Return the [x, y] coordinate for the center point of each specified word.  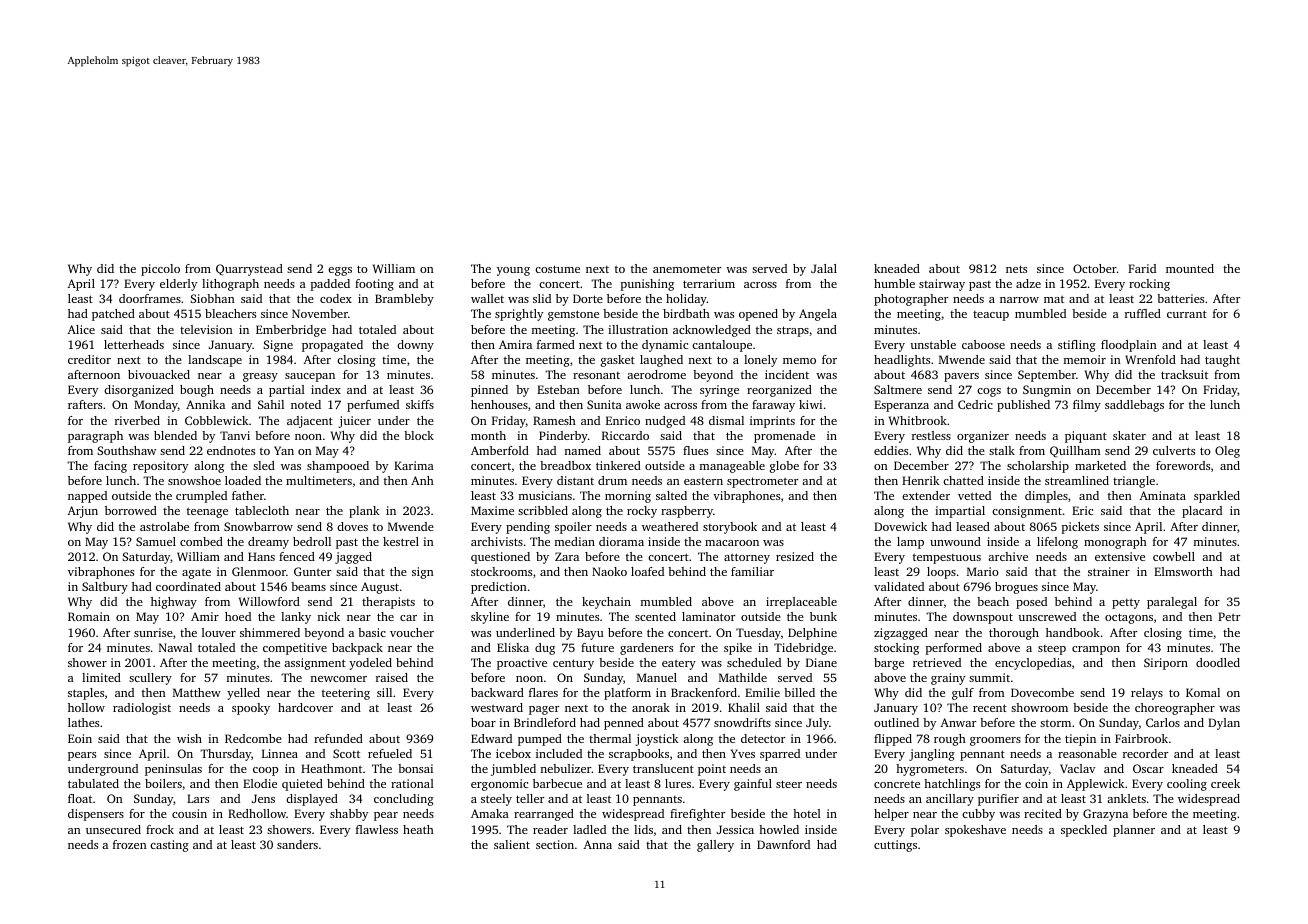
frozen [130, 844]
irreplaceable [801, 603]
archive [1008, 556]
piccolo [160, 270]
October [1095, 268]
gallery [715, 846]
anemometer [687, 269]
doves [352, 526]
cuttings [895, 846]
